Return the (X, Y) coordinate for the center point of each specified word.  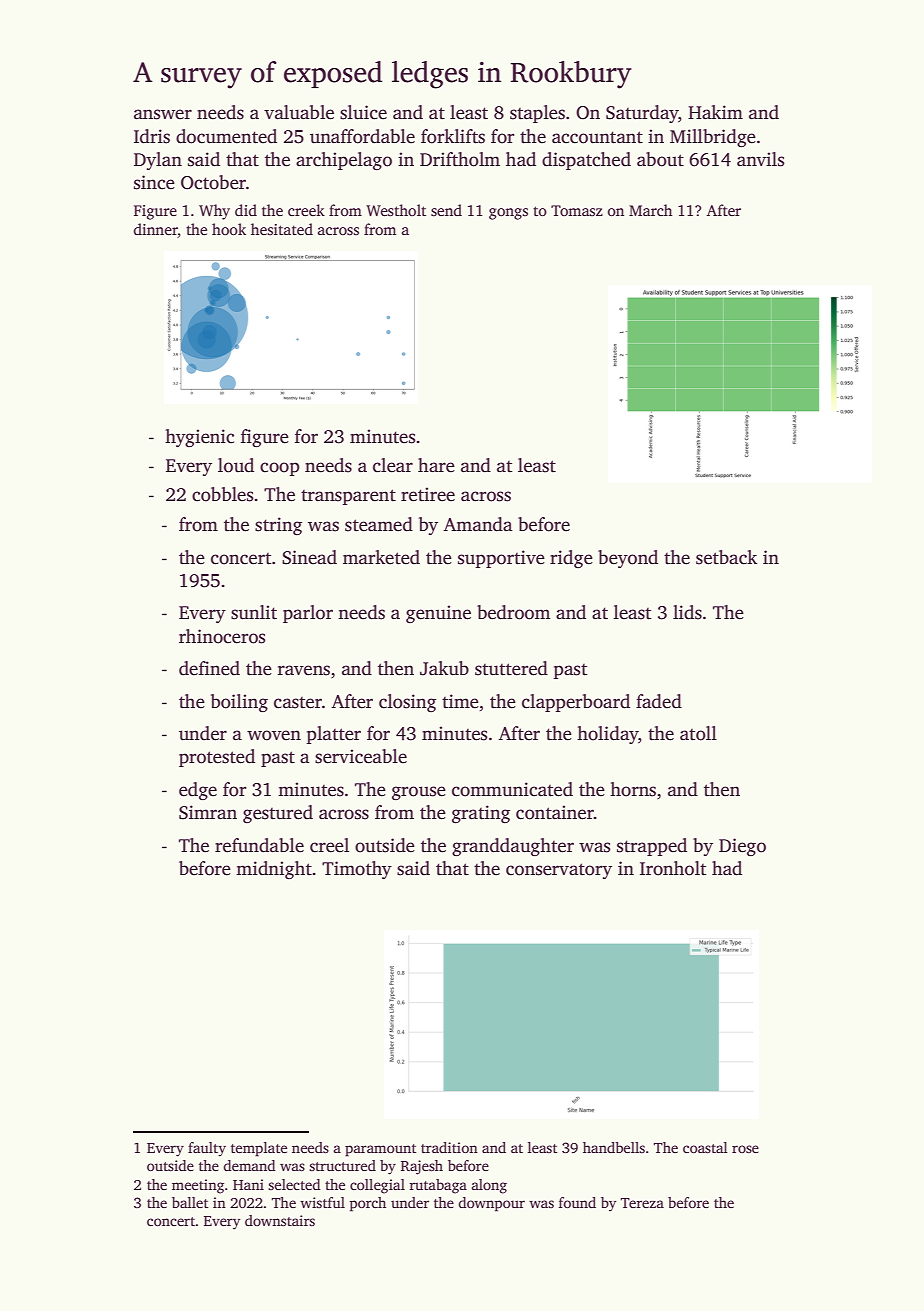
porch (367, 1204)
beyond (628, 559)
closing (407, 703)
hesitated (282, 229)
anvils (760, 159)
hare (436, 465)
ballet (190, 1202)
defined (209, 668)
